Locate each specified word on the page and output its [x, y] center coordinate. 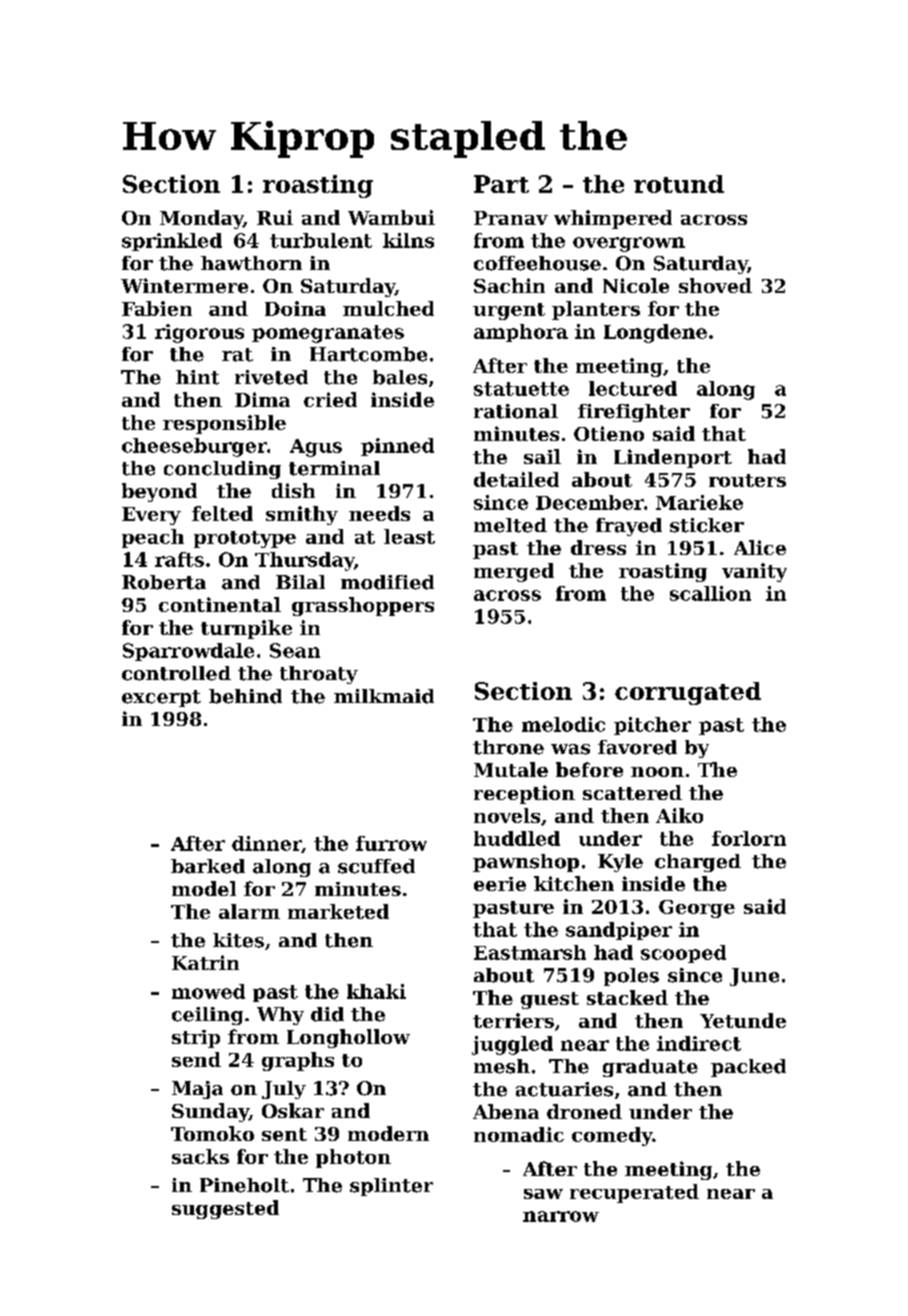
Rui [275, 217]
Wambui [391, 217]
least [409, 536]
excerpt [161, 698]
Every [151, 516]
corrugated [688, 693]
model [204, 888]
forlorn [749, 838]
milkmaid [384, 696]
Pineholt [244, 1185]
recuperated [634, 1193]
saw [543, 1194]
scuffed [376, 866]
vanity [754, 572]
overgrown [629, 244]
